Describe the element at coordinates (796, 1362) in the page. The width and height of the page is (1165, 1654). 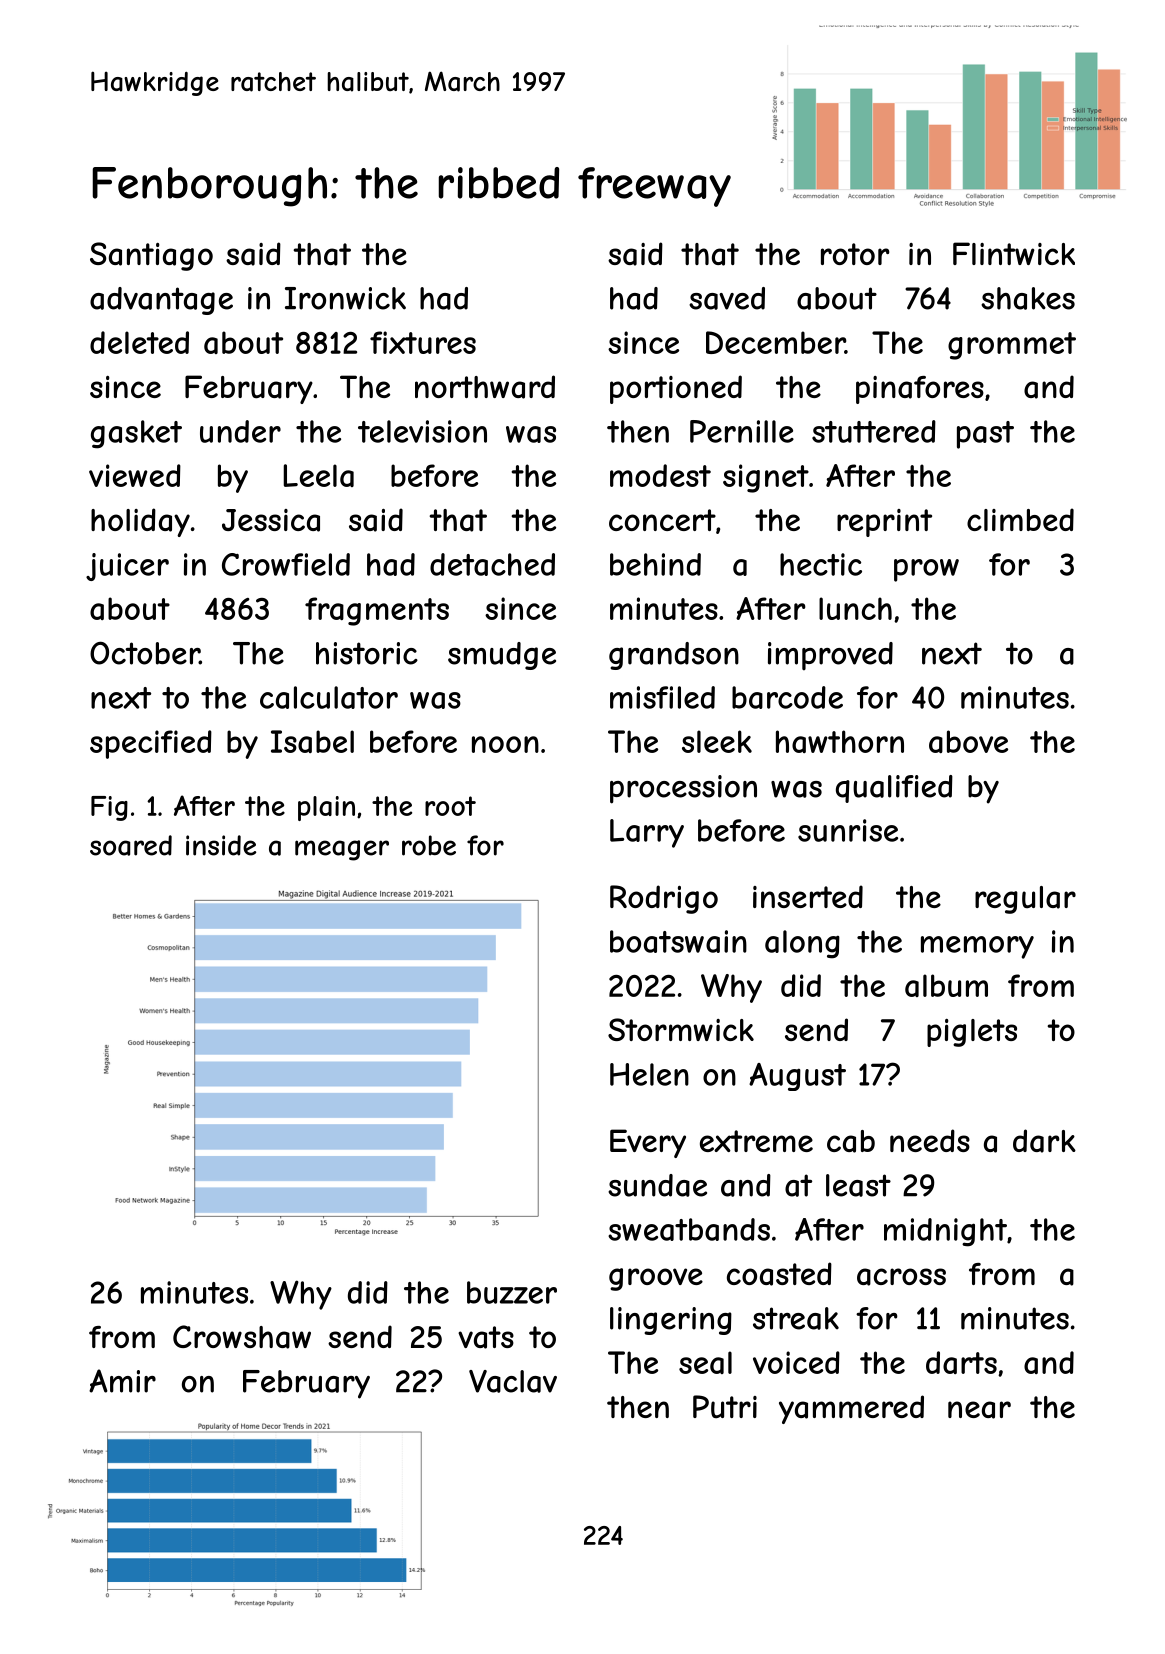
I see `voiced` at that location.
